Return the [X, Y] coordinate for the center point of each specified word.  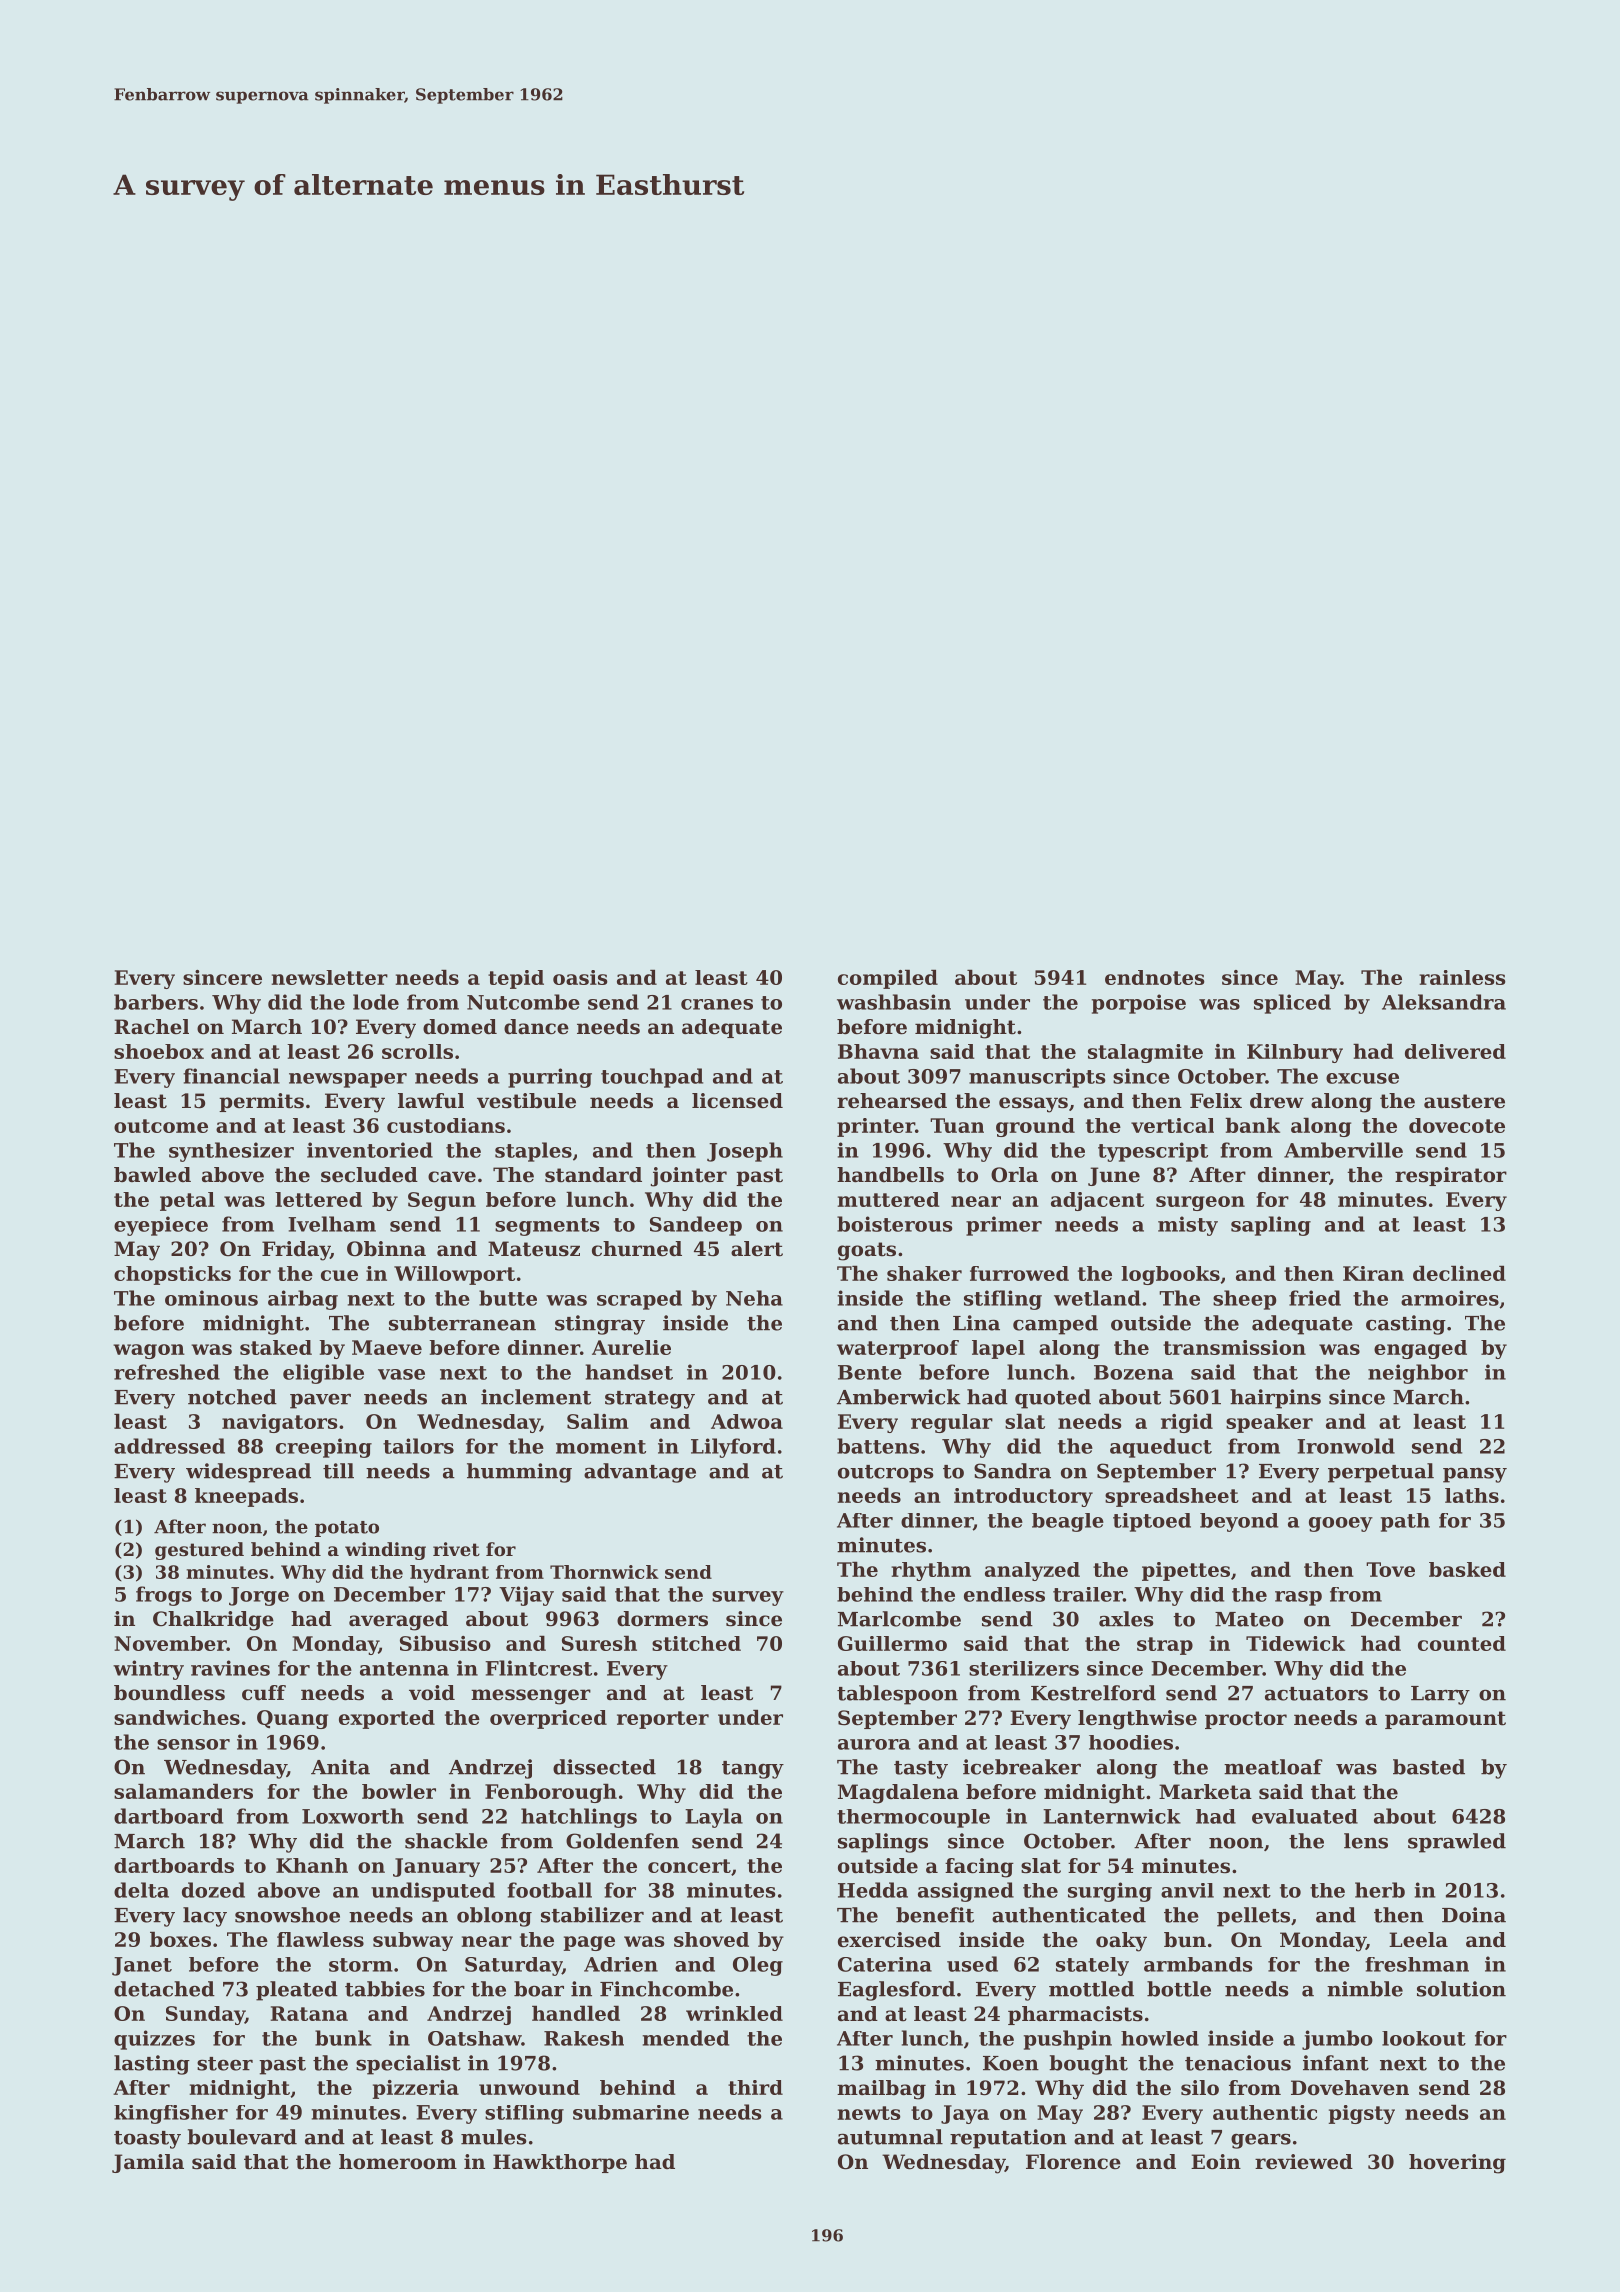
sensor [193, 1744]
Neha [754, 1298]
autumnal [890, 2137]
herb [1380, 1890]
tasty [921, 1770]
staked [276, 1347]
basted [1429, 1767]
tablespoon [897, 1695]
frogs [164, 1596]
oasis [580, 977]
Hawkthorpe [560, 2163]
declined [1459, 1273]
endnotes [1155, 977]
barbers [156, 1002]
